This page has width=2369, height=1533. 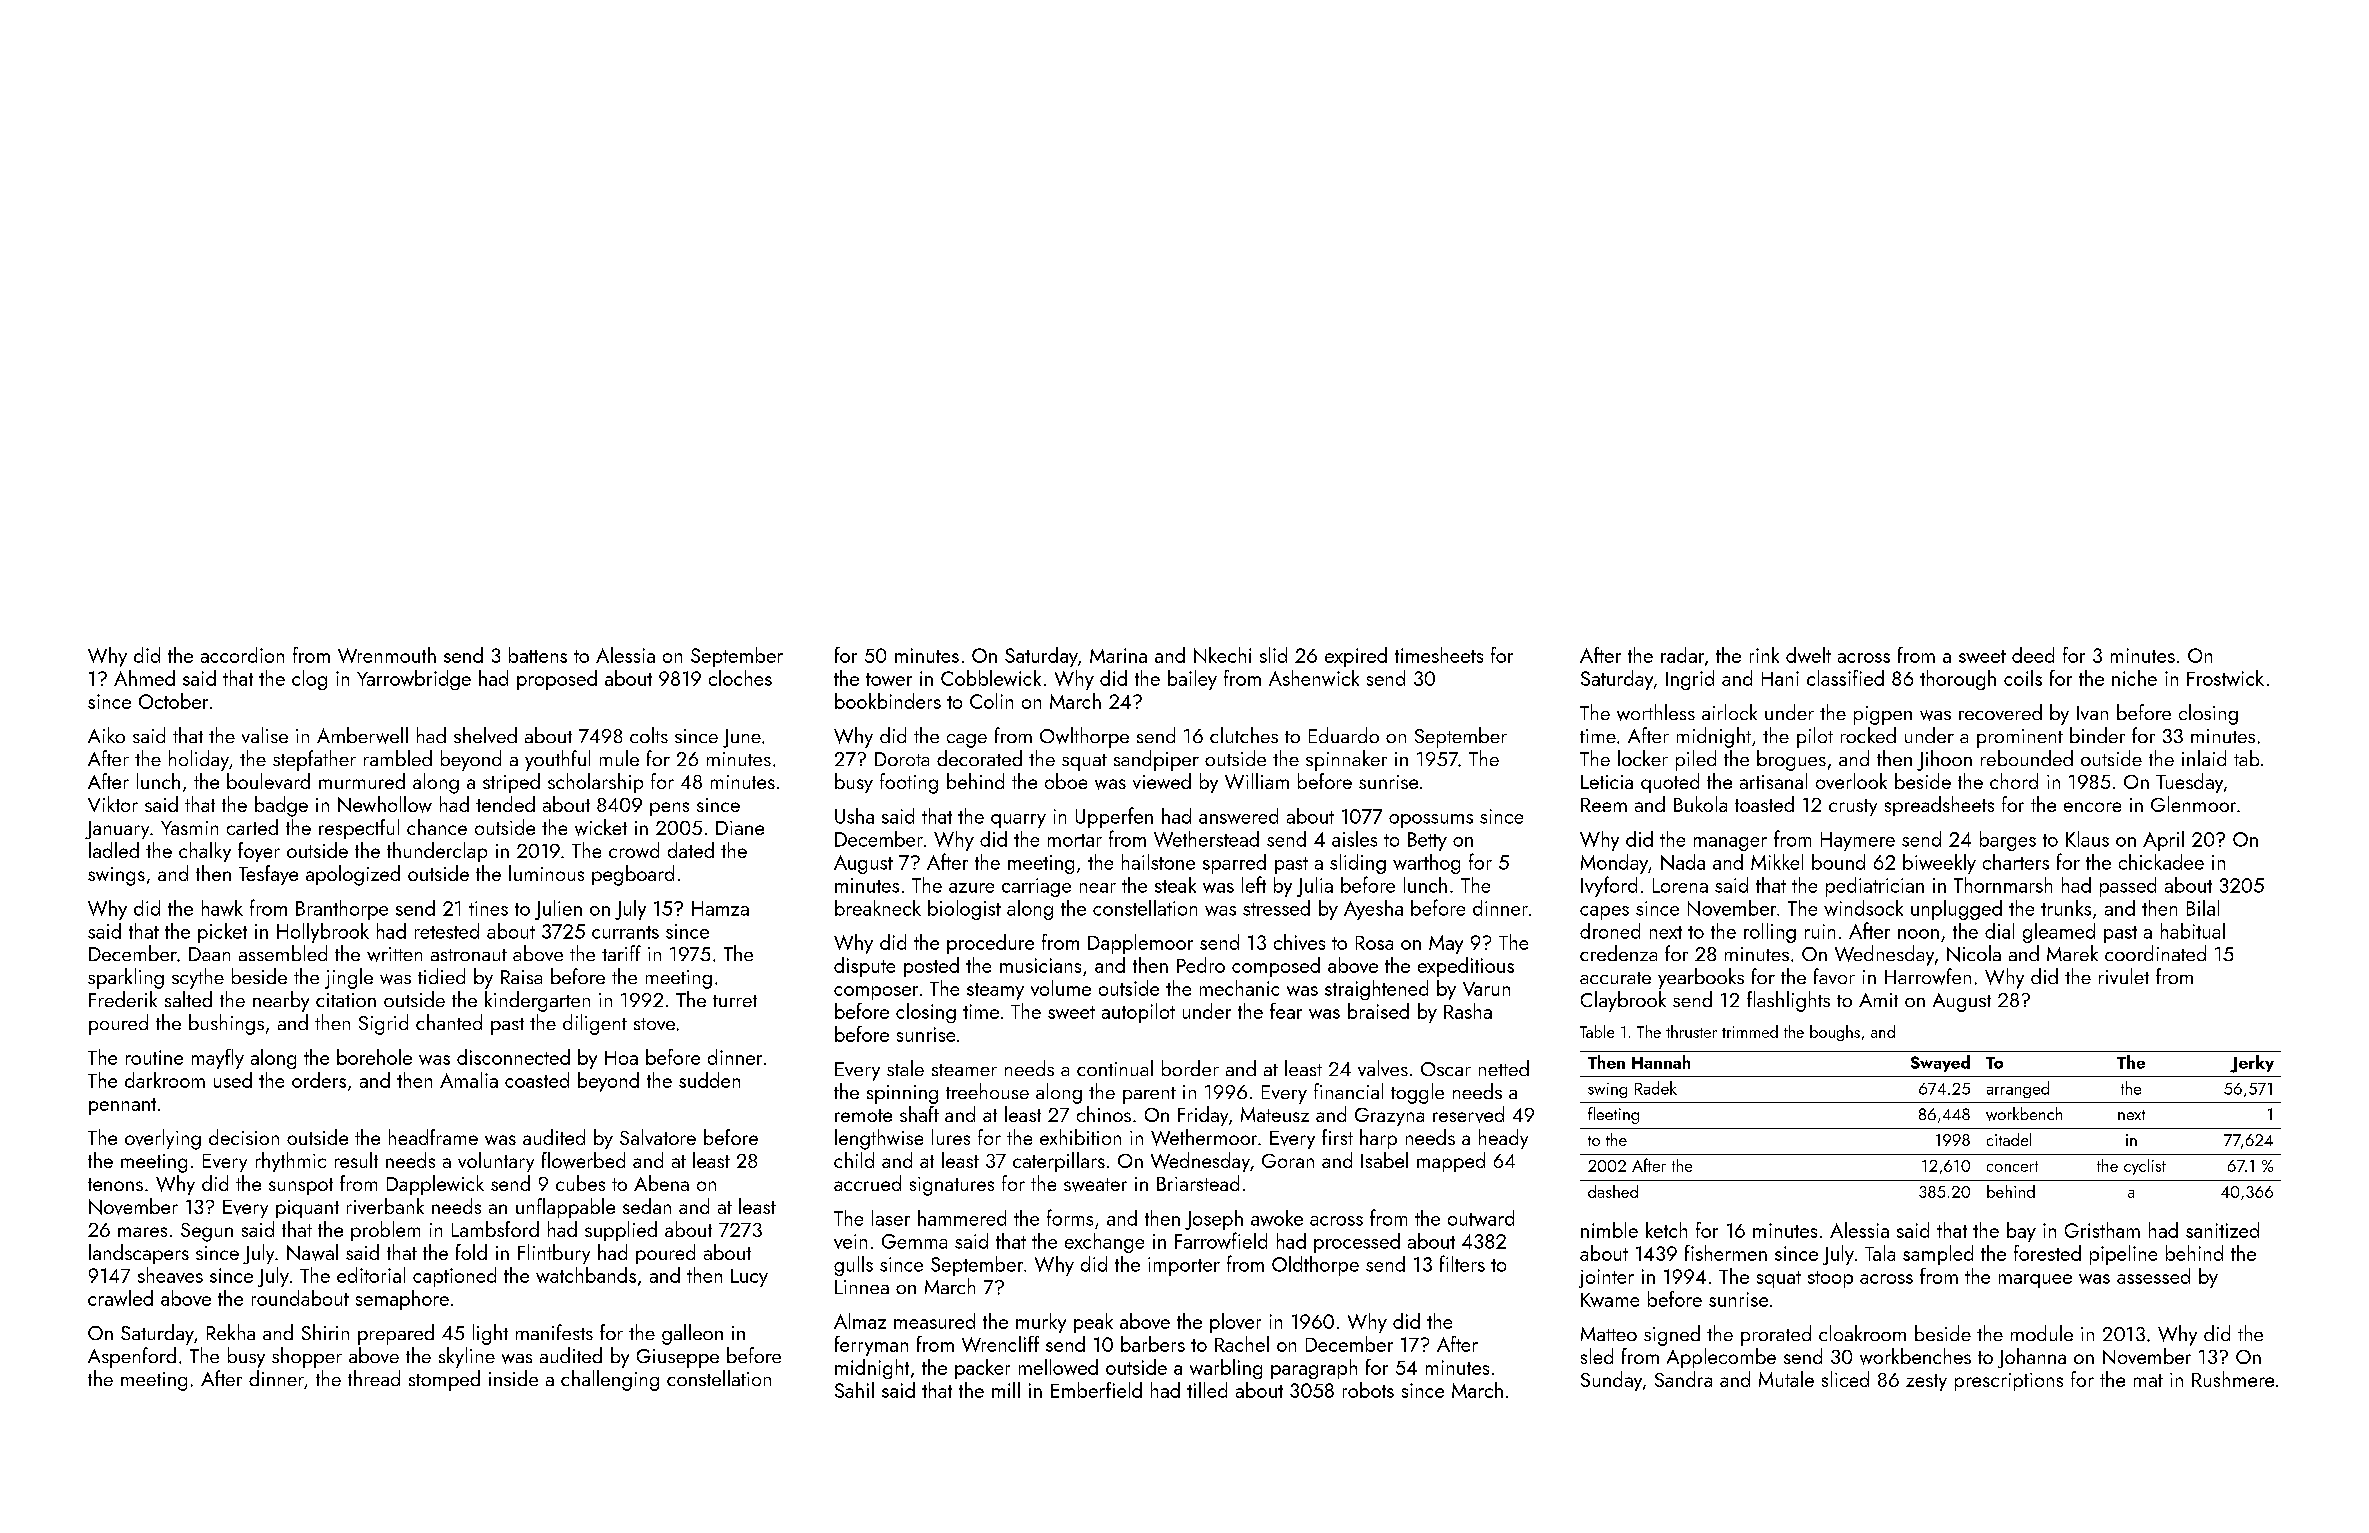 What do you see at coordinates (1000, 1344) in the page?
I see `Wrencliff` at bounding box center [1000, 1344].
